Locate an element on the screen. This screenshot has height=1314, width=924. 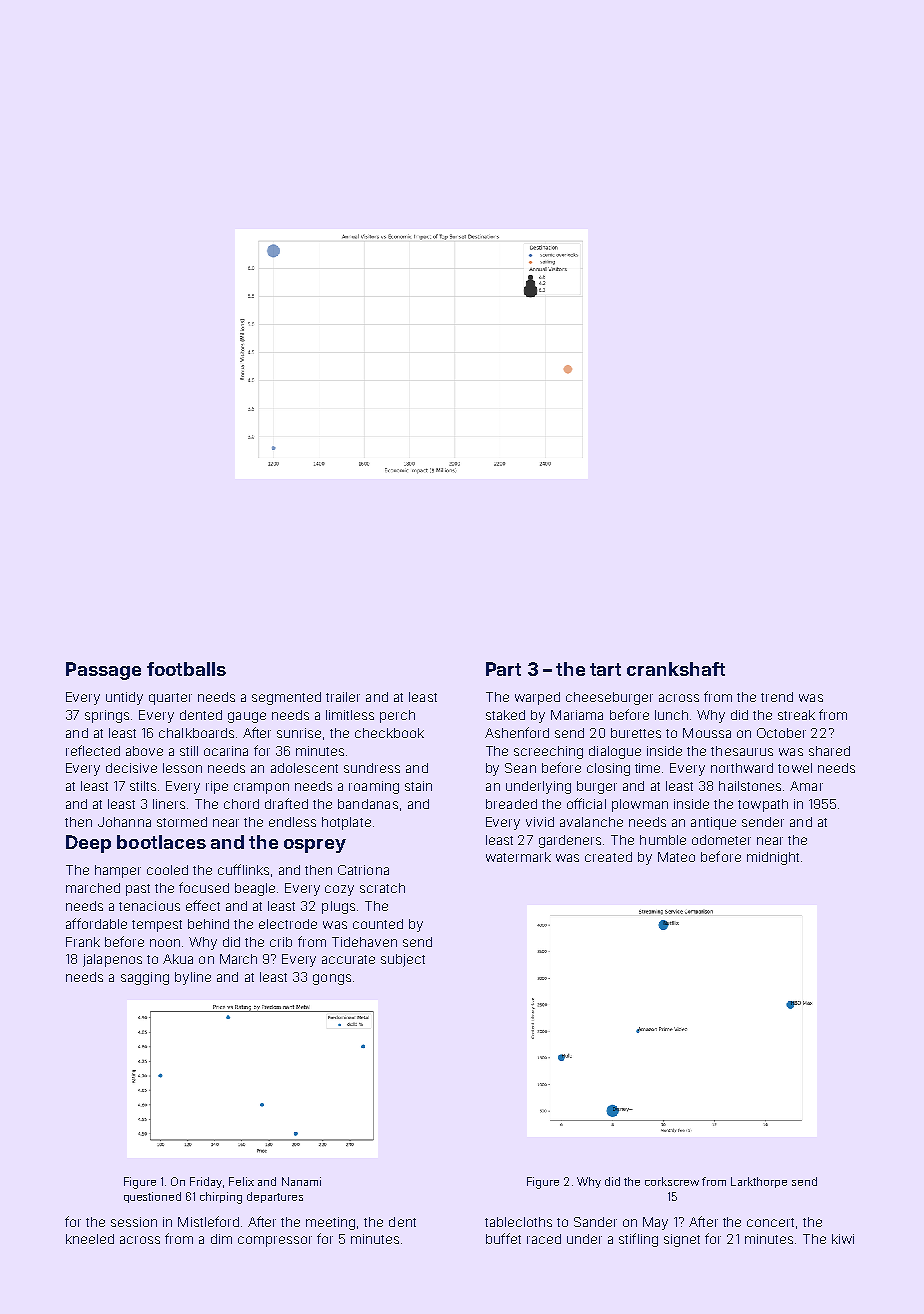
Larkthorpe is located at coordinates (759, 1182).
